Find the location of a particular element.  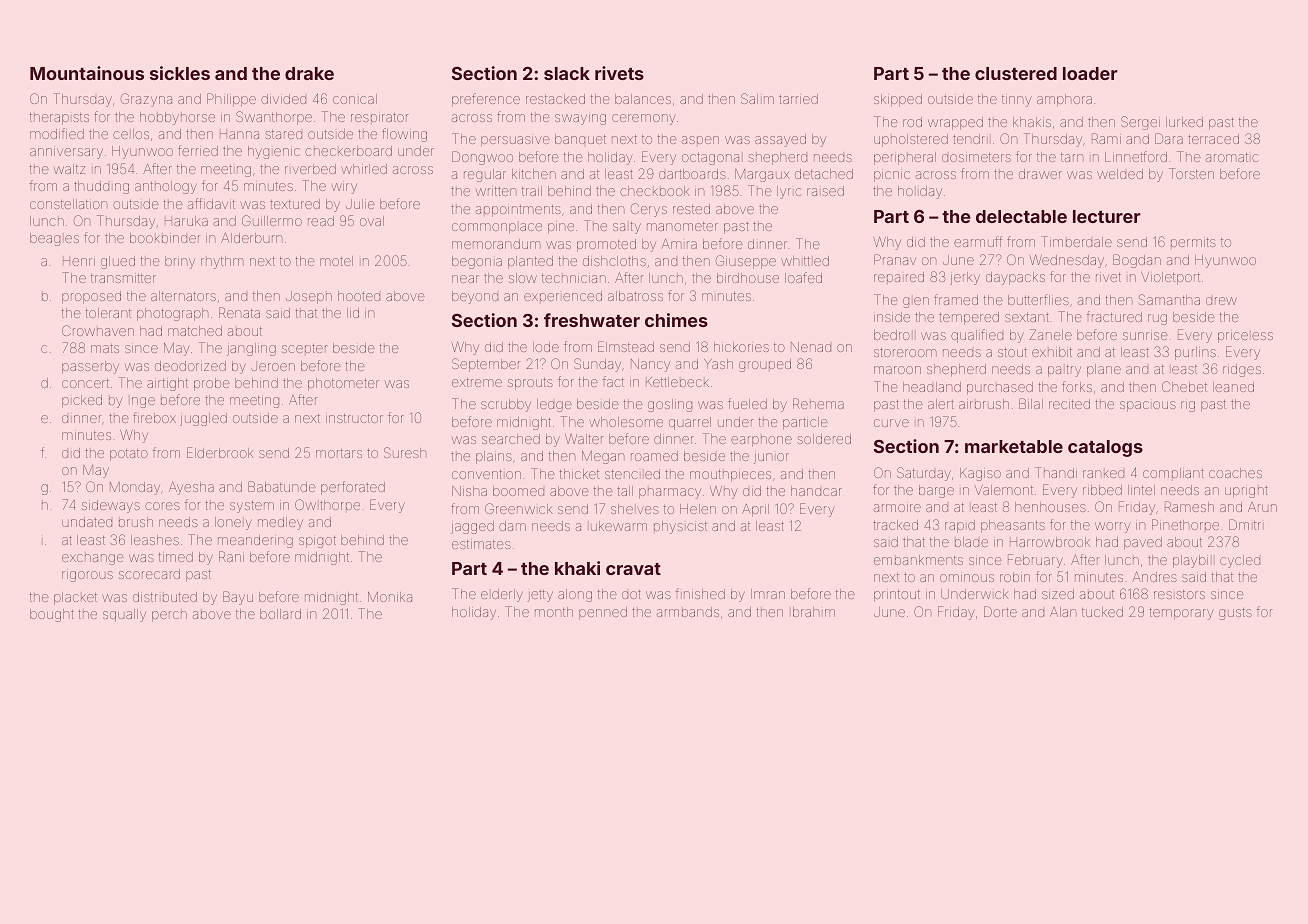

Henri is located at coordinates (79, 262).
